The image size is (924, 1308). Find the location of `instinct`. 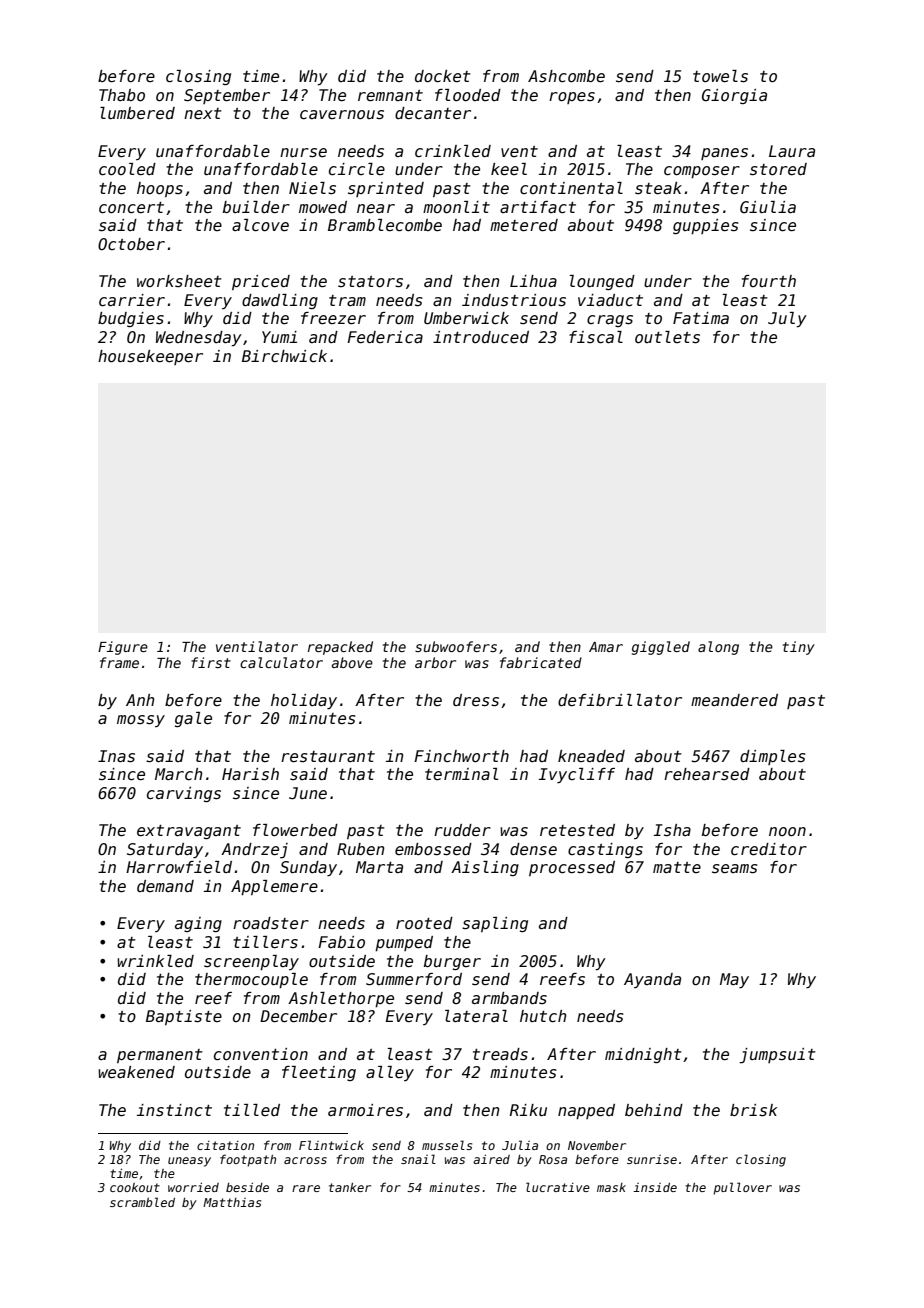

instinct is located at coordinates (174, 1110).
